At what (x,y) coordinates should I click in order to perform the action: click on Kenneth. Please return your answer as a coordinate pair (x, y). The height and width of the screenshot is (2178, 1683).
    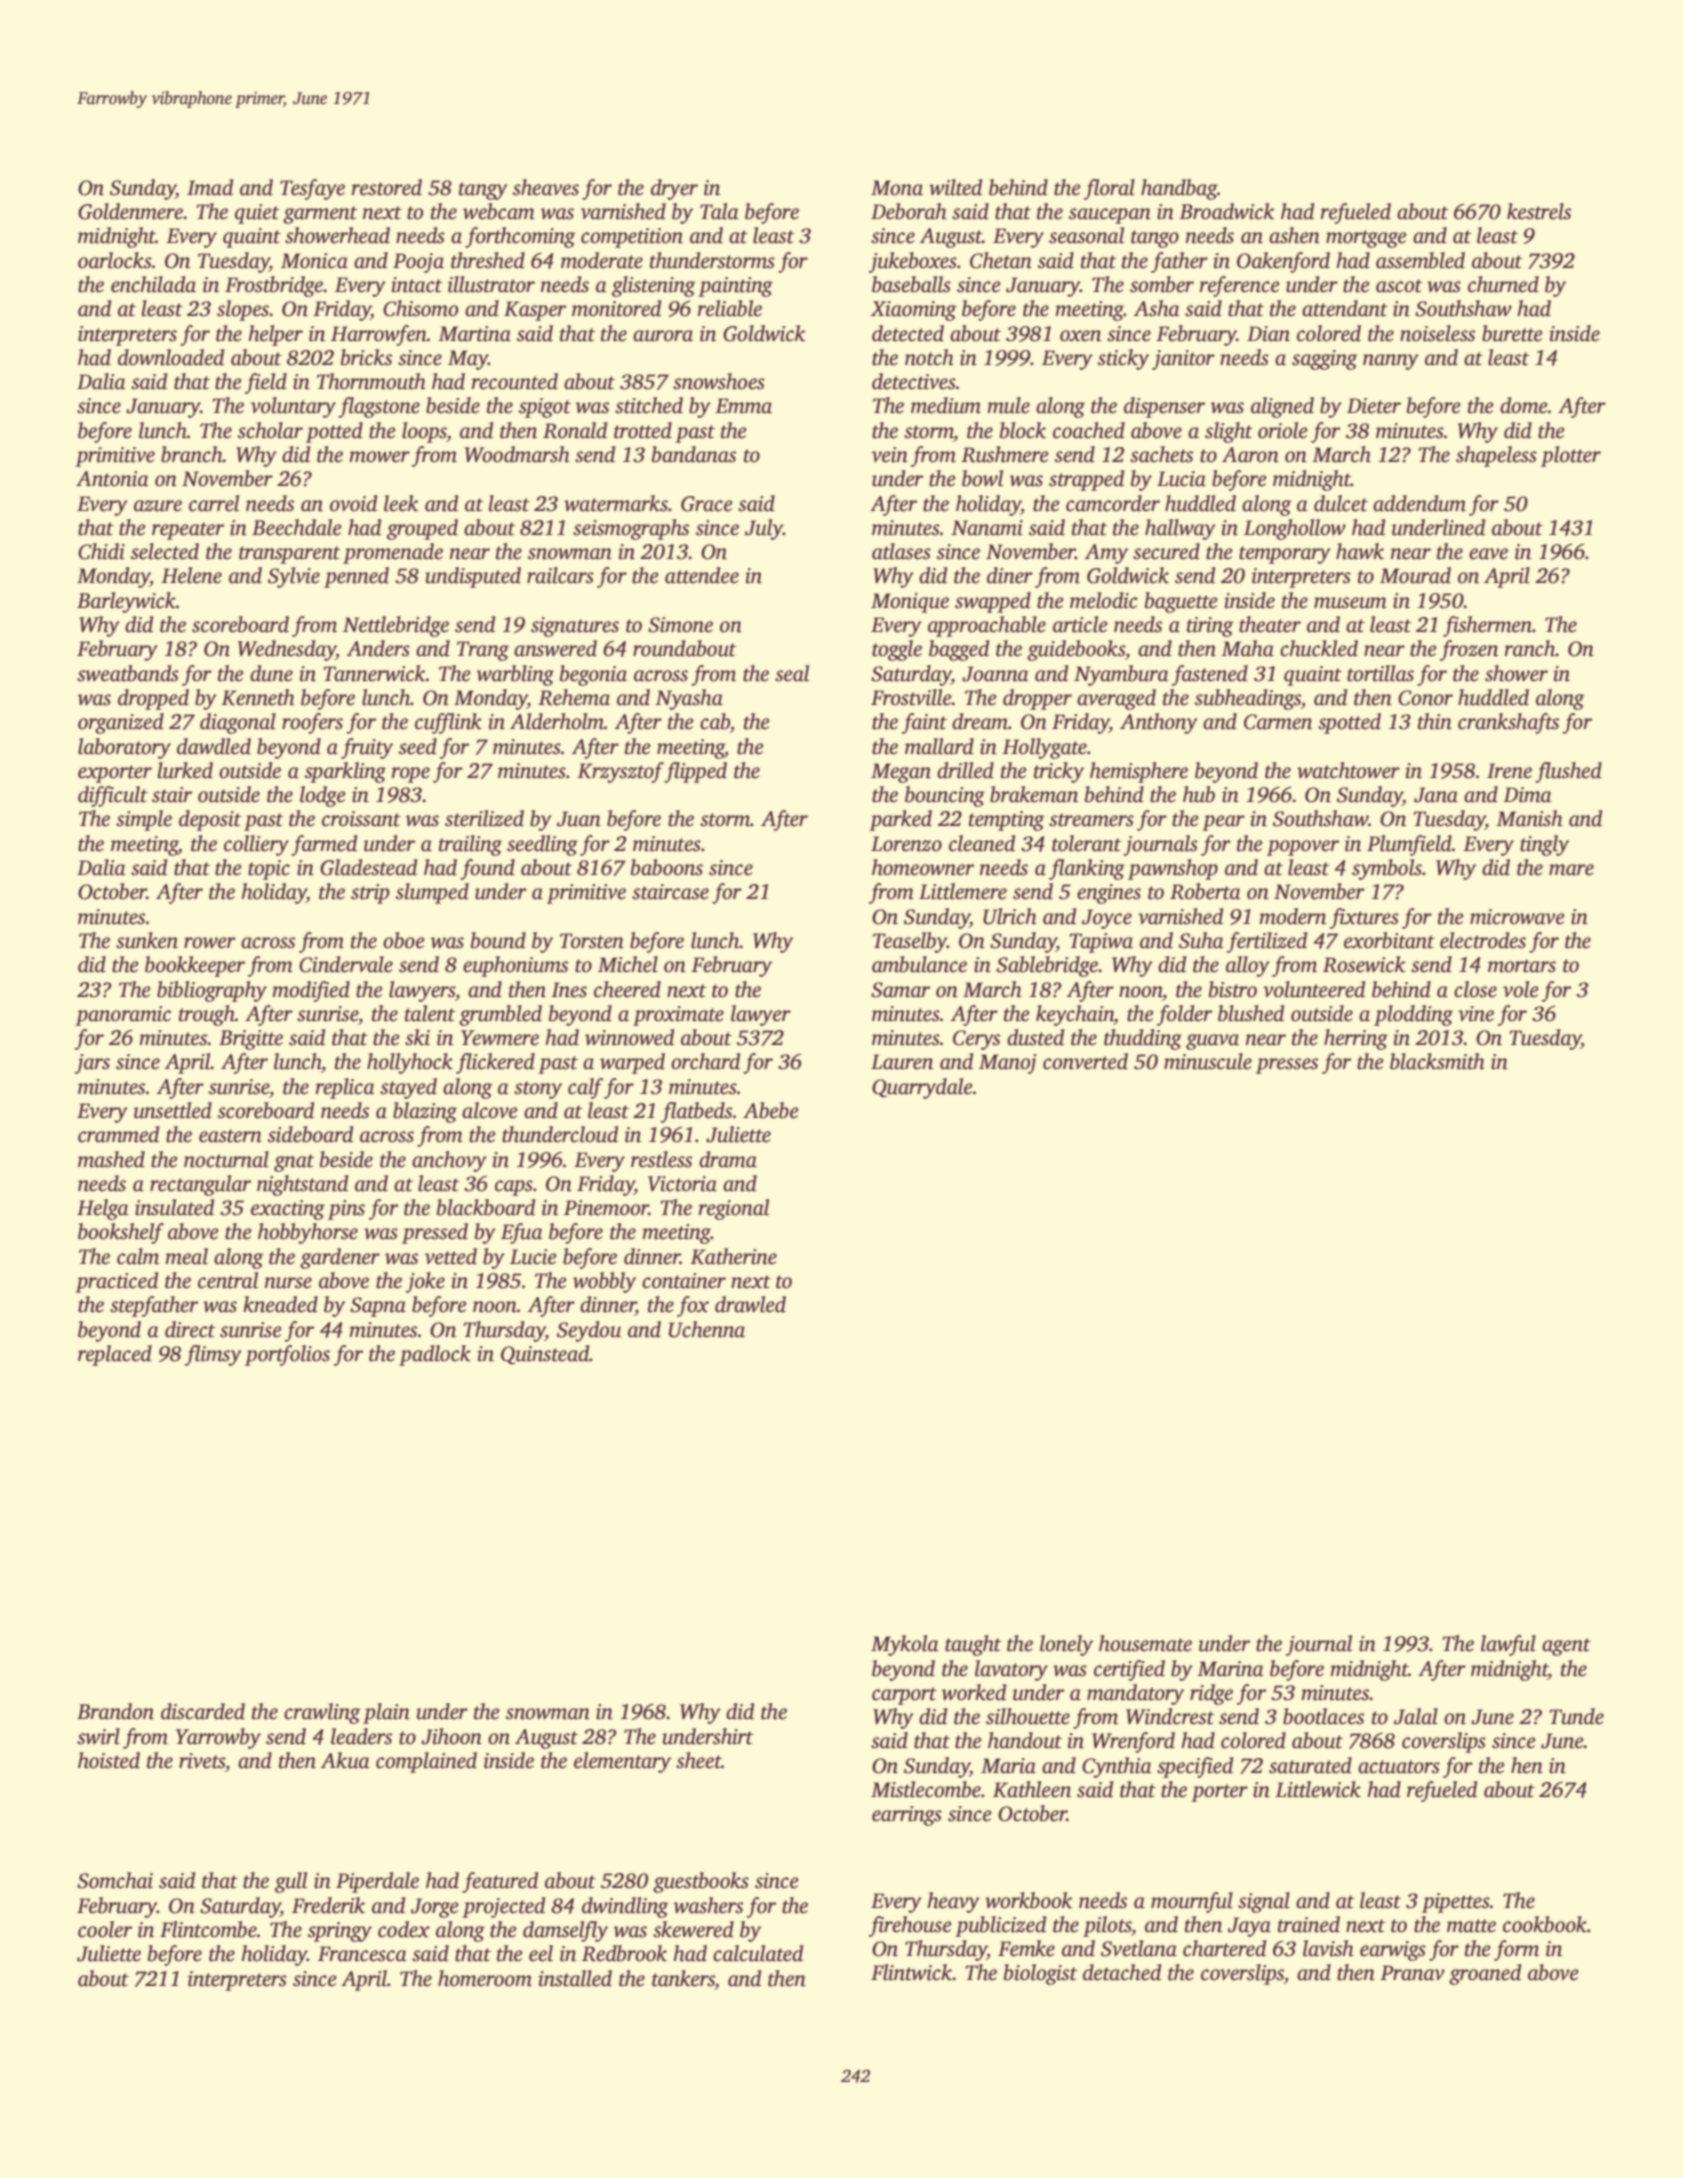
    Looking at the image, I should click on (258, 697).
